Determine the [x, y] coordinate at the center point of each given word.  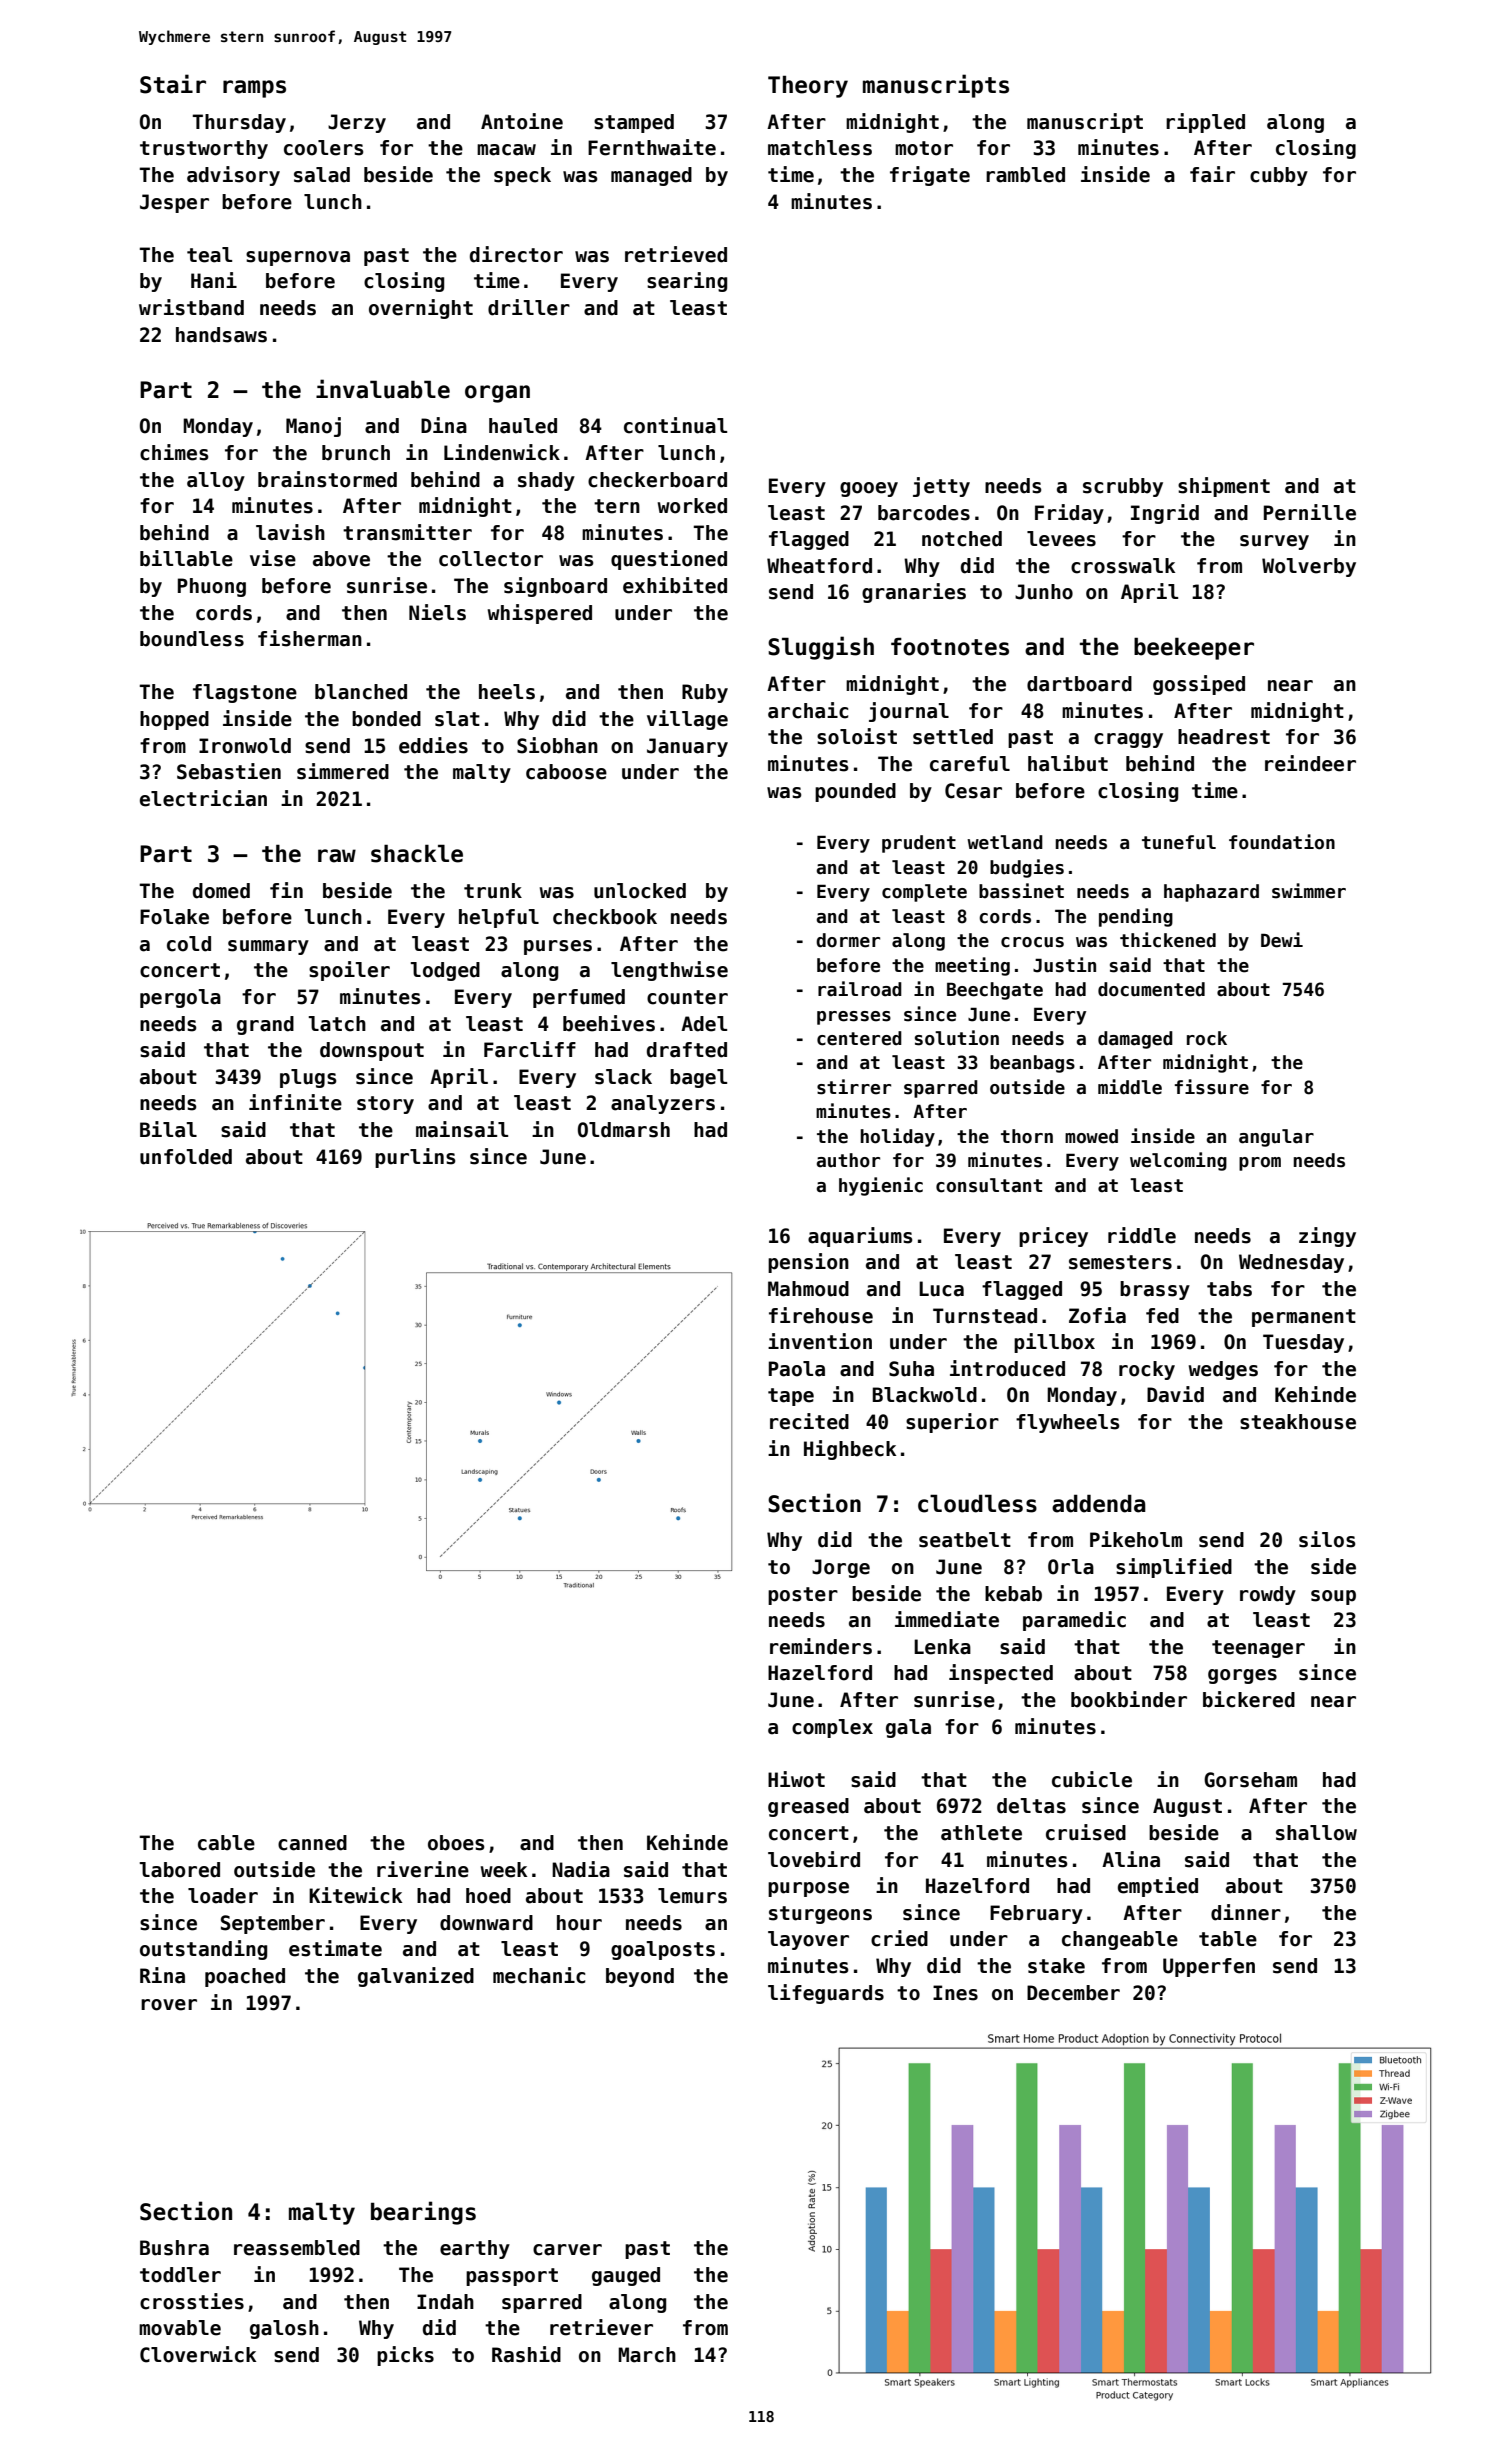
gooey [869, 489]
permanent [1304, 1318]
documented [1151, 989]
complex [832, 1728]
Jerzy [357, 123]
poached [245, 1977]
